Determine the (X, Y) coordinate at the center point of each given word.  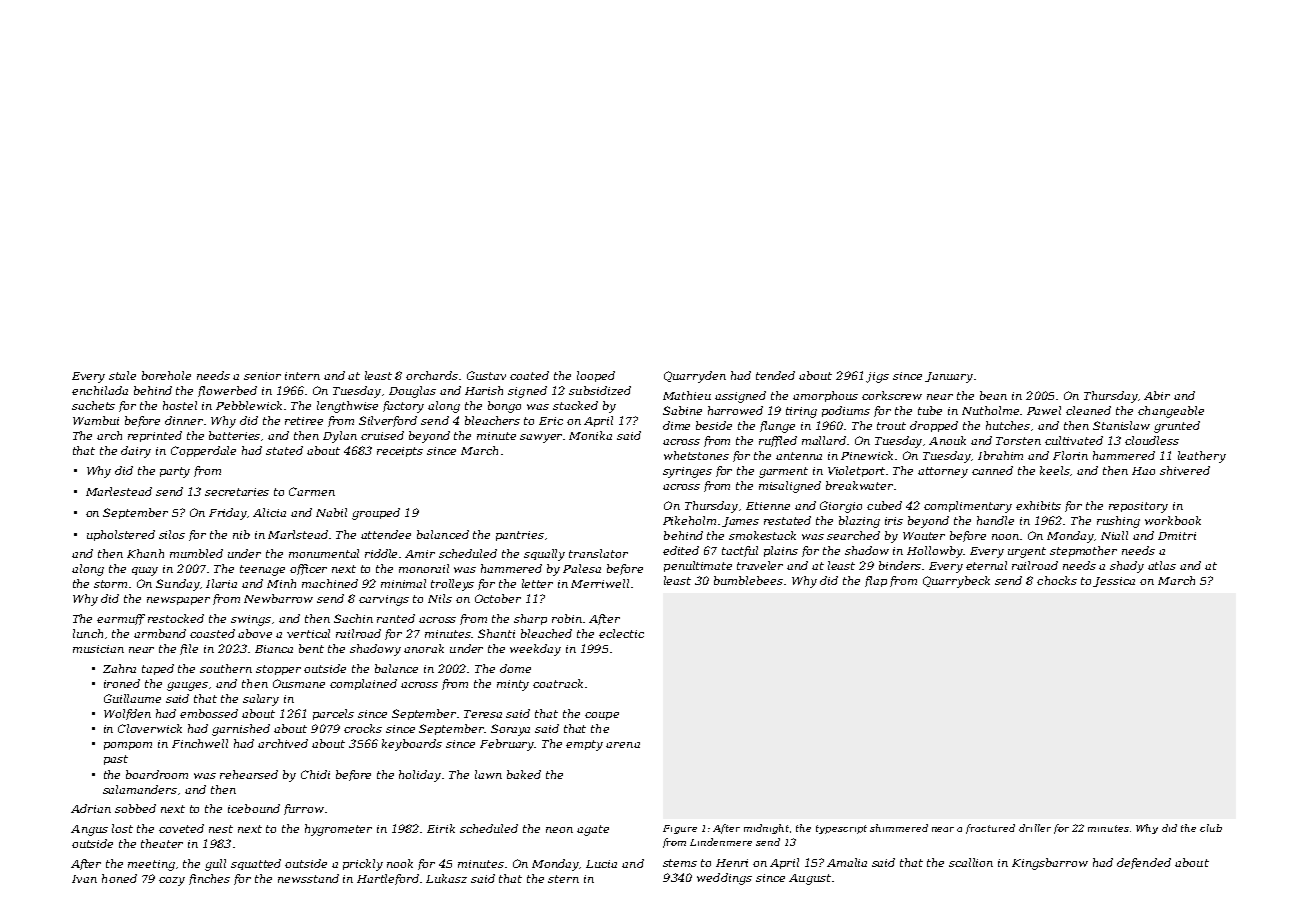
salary (261, 700)
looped (596, 376)
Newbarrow (278, 598)
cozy (172, 881)
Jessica (1114, 582)
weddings (724, 879)
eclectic (621, 633)
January (949, 377)
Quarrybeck (956, 582)
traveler (760, 565)
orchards (433, 375)
